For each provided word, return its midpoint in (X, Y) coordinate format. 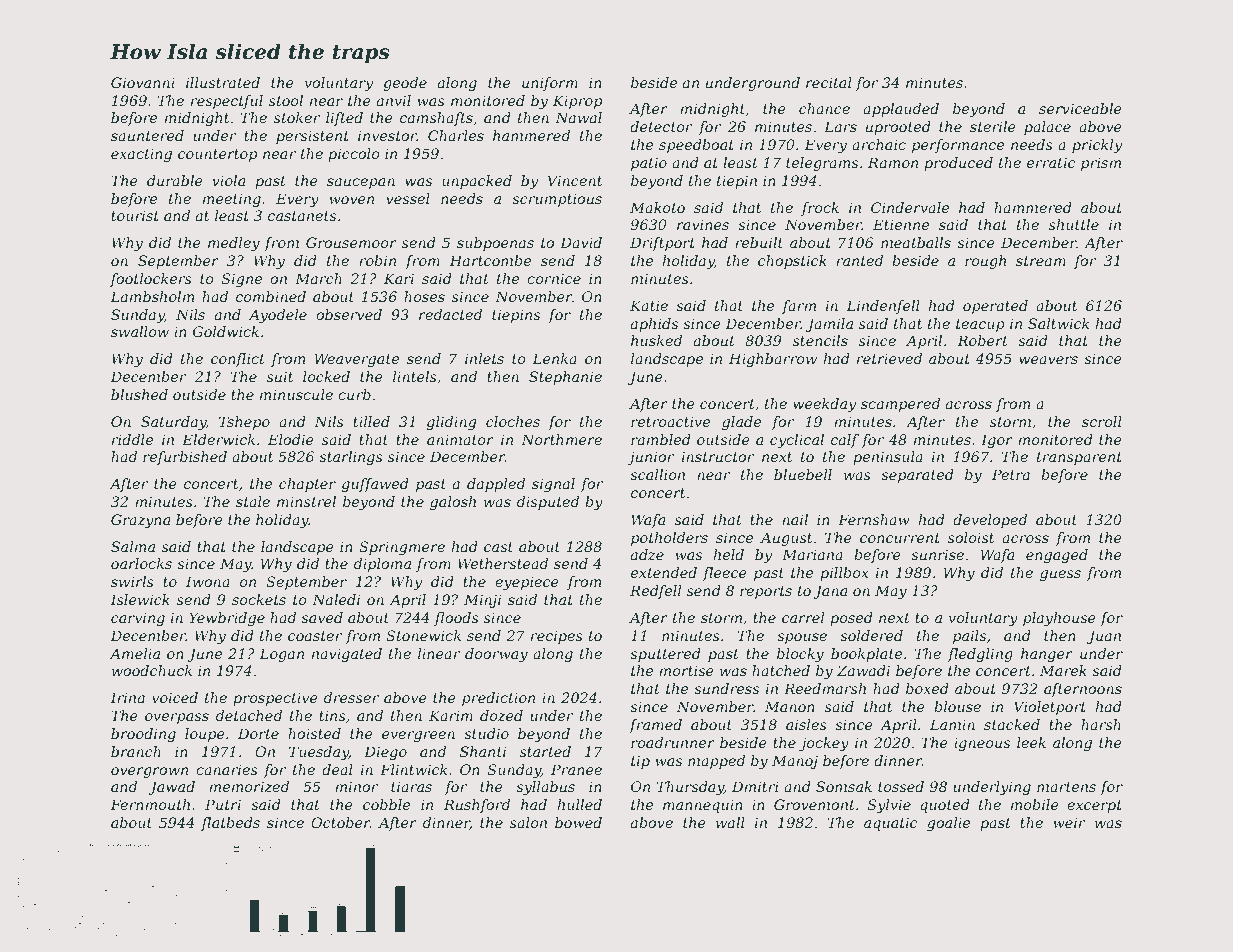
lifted (344, 119)
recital (829, 82)
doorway (496, 655)
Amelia (135, 653)
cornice (554, 278)
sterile (993, 126)
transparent (1079, 458)
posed (851, 619)
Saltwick (1059, 323)
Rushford (477, 806)
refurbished (185, 458)
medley (234, 244)
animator (460, 439)
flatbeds (230, 824)
